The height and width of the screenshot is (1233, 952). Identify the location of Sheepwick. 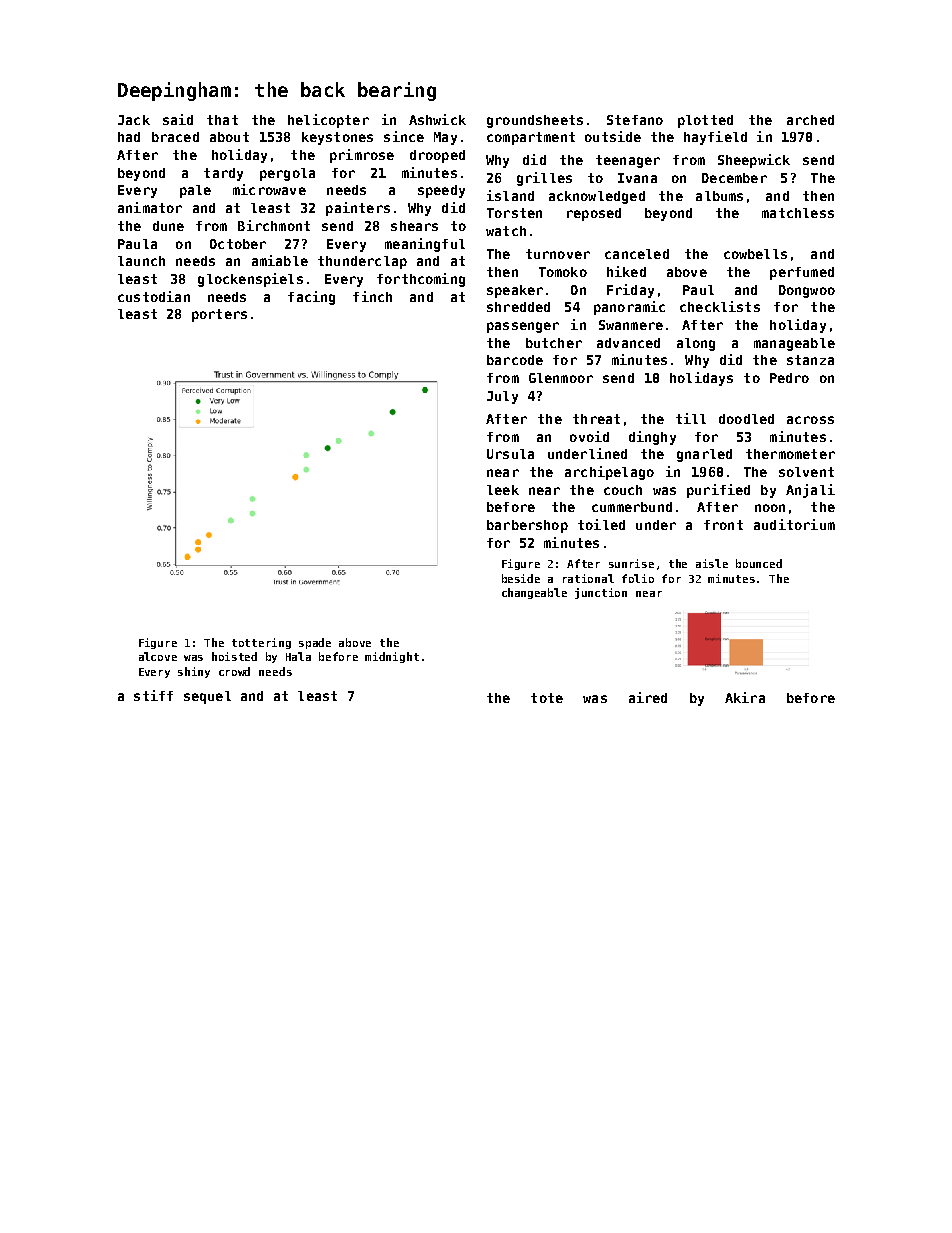
(754, 161).
